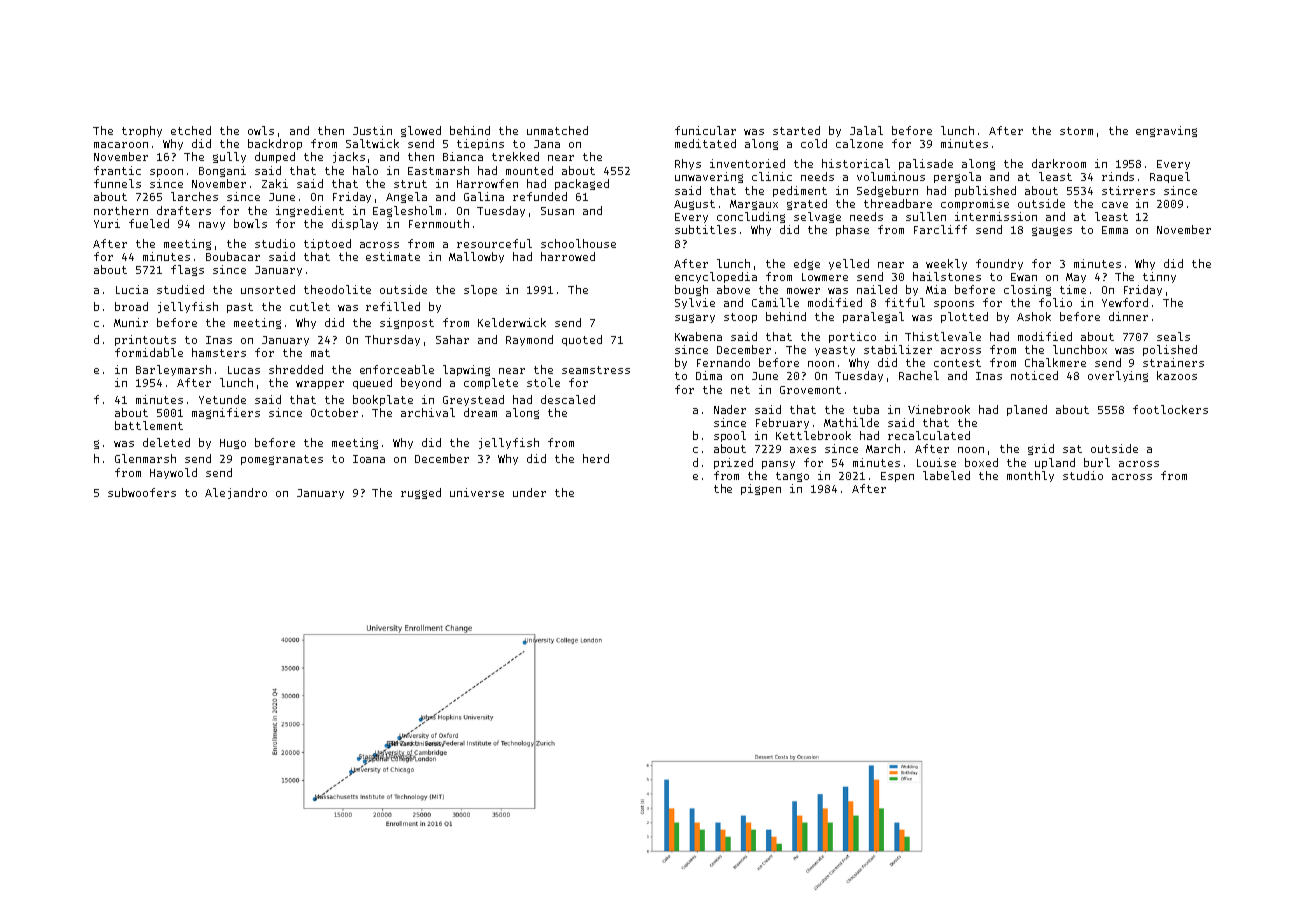 This screenshot has width=1308, height=924. I want to click on pergola, so click(957, 177).
